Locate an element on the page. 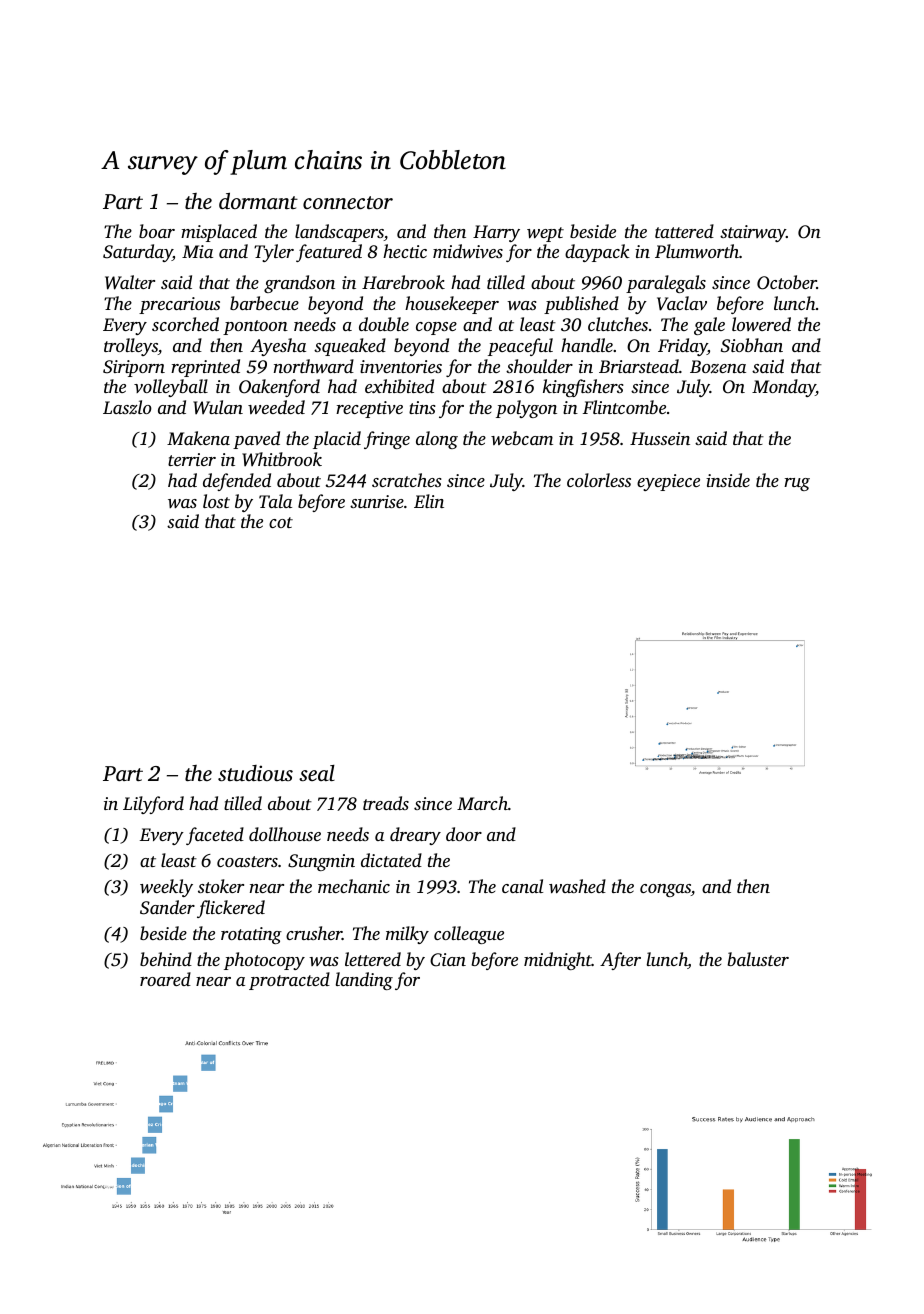 This page has height=1314, width=924. baluster is located at coordinates (758, 959).
